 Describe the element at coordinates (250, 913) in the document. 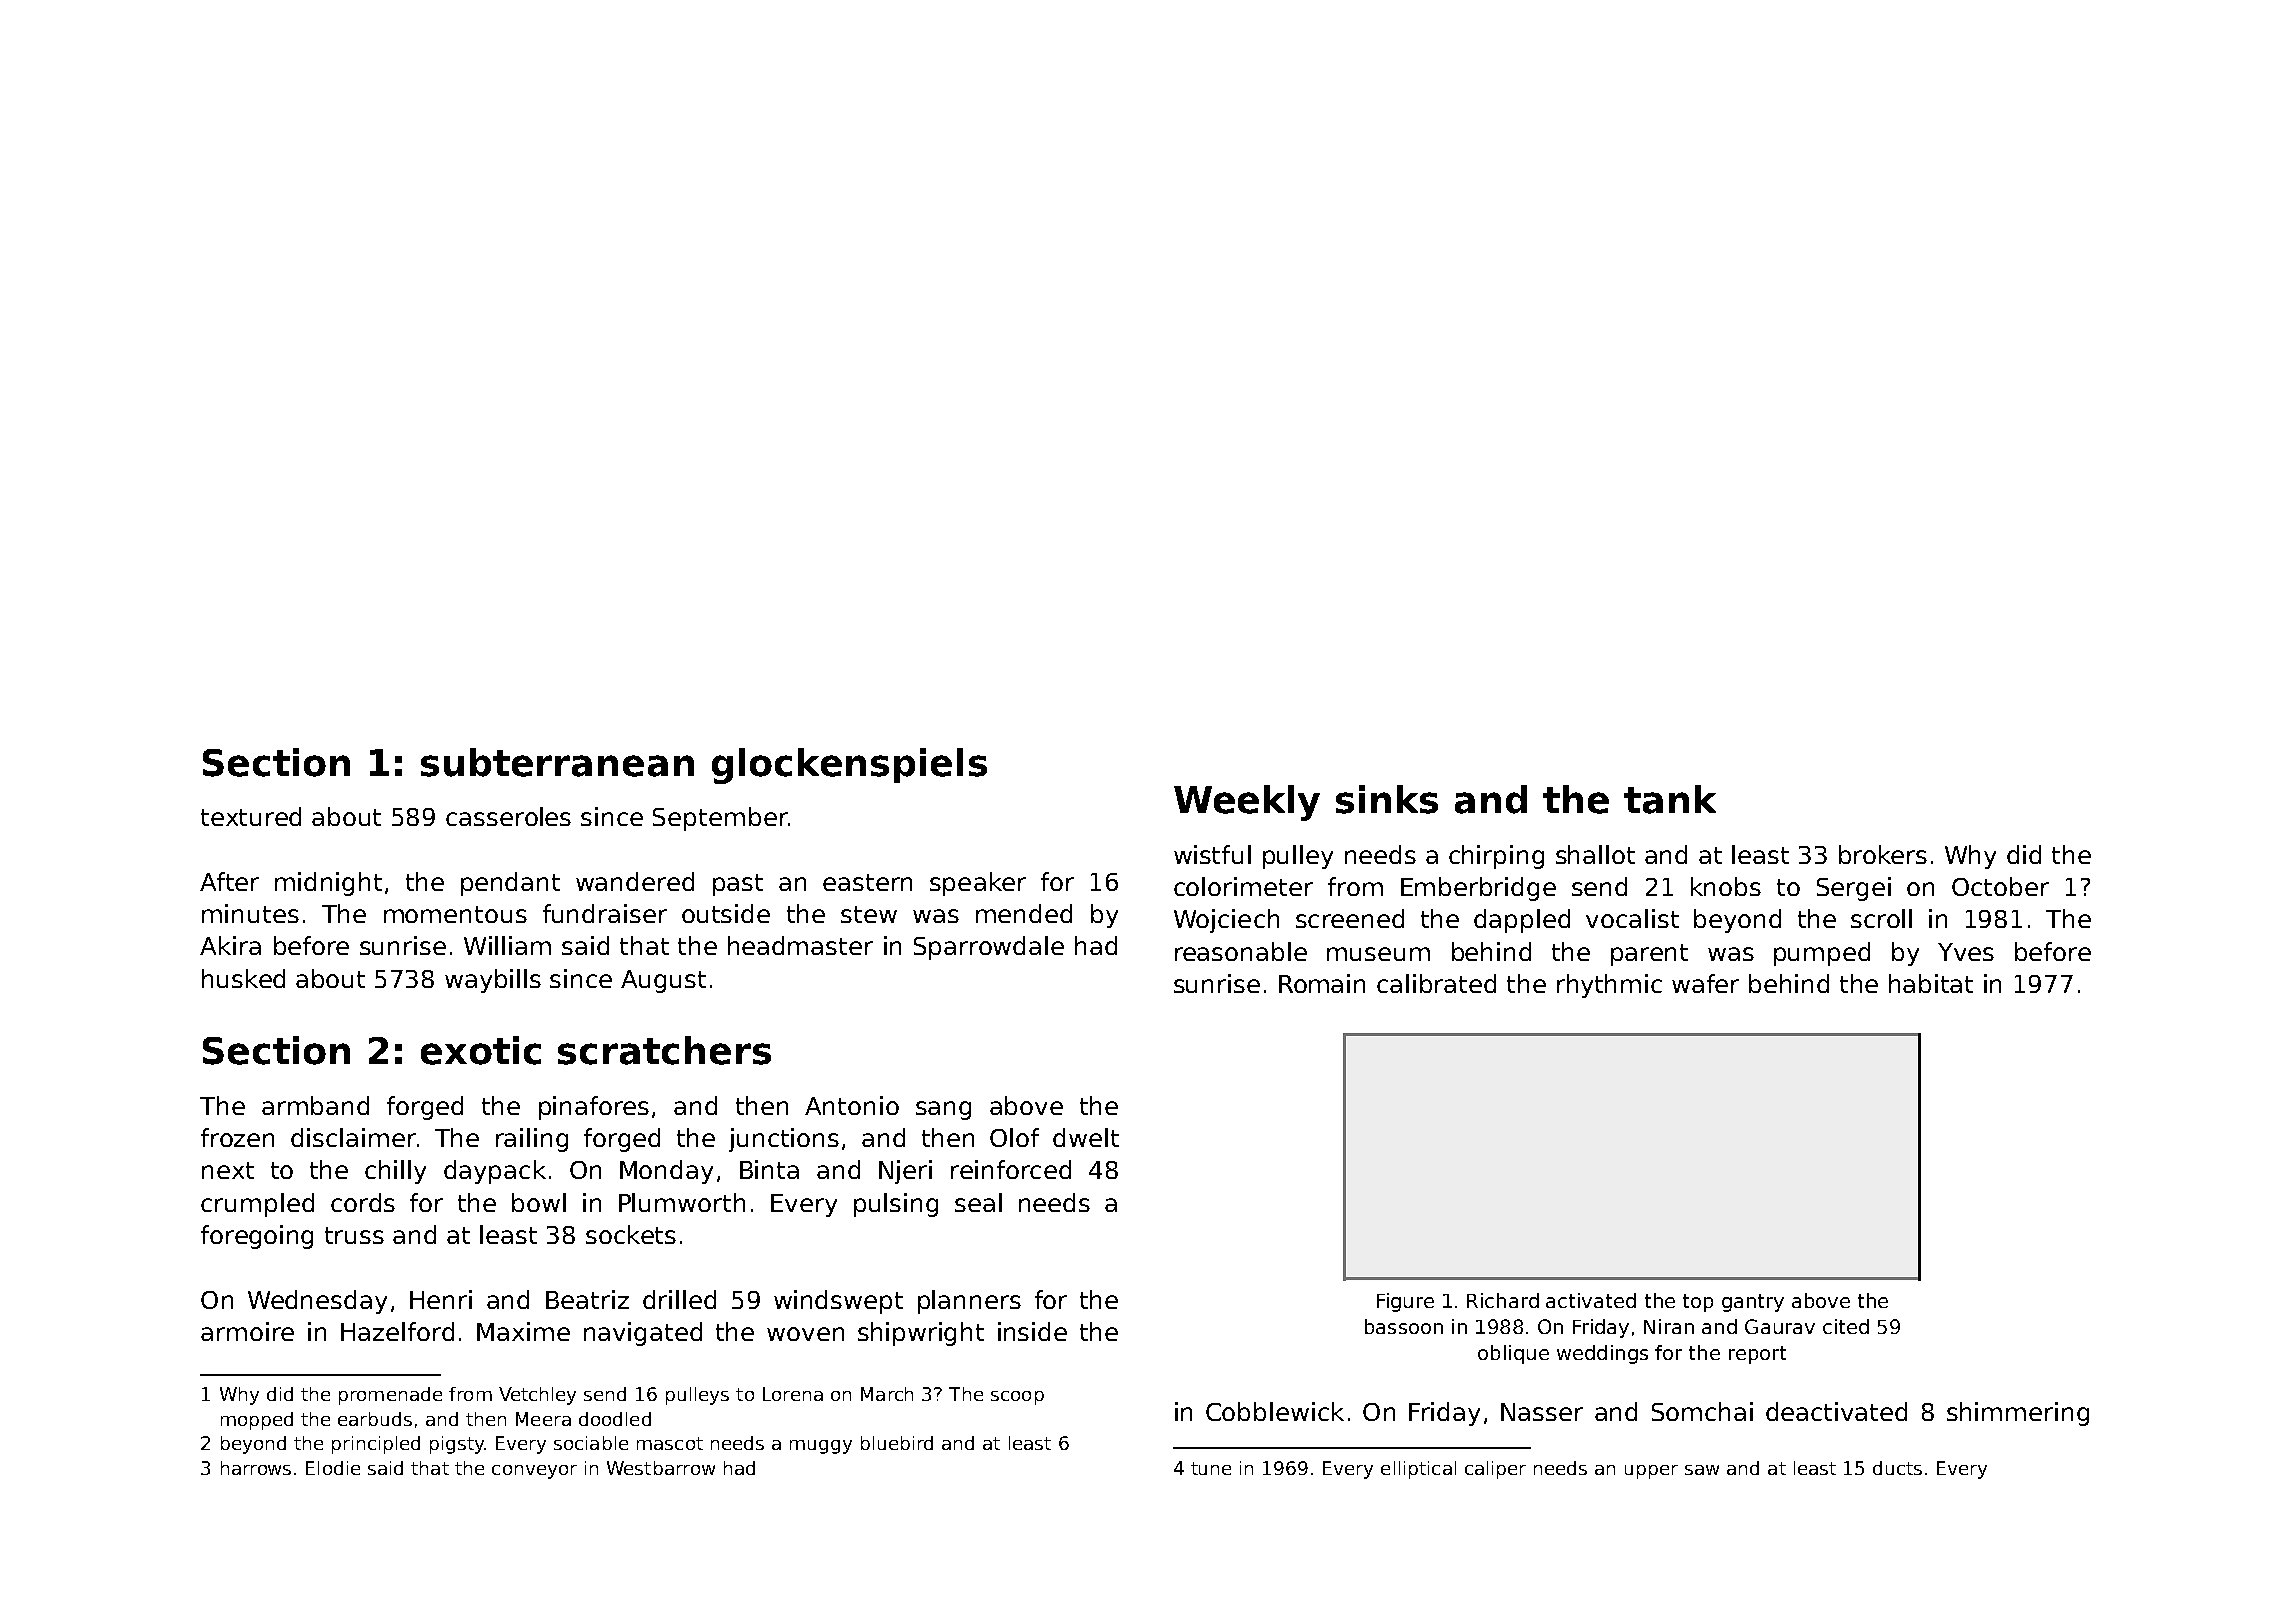

I see `minutes` at that location.
